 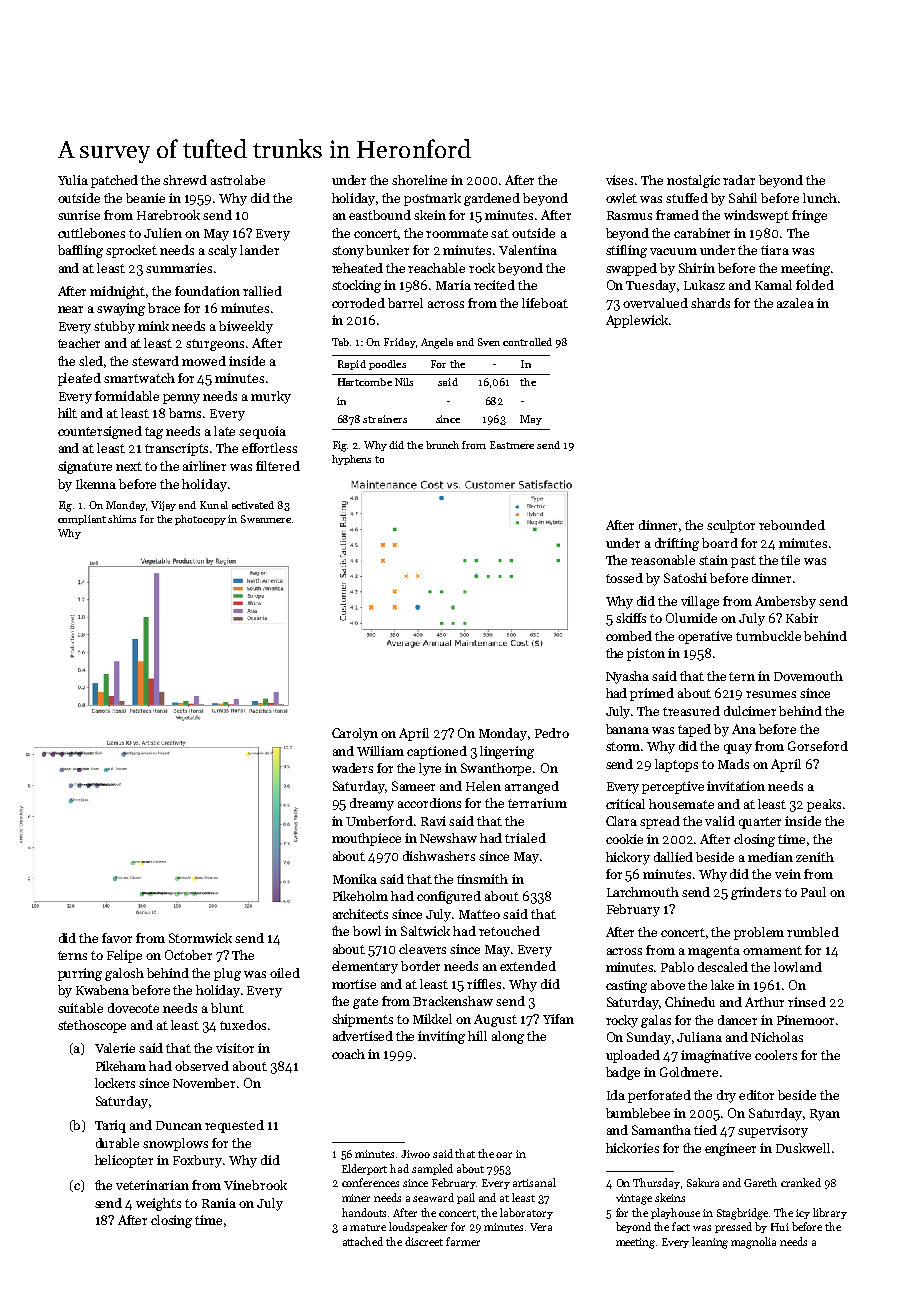 I want to click on shoreline, so click(x=419, y=180).
